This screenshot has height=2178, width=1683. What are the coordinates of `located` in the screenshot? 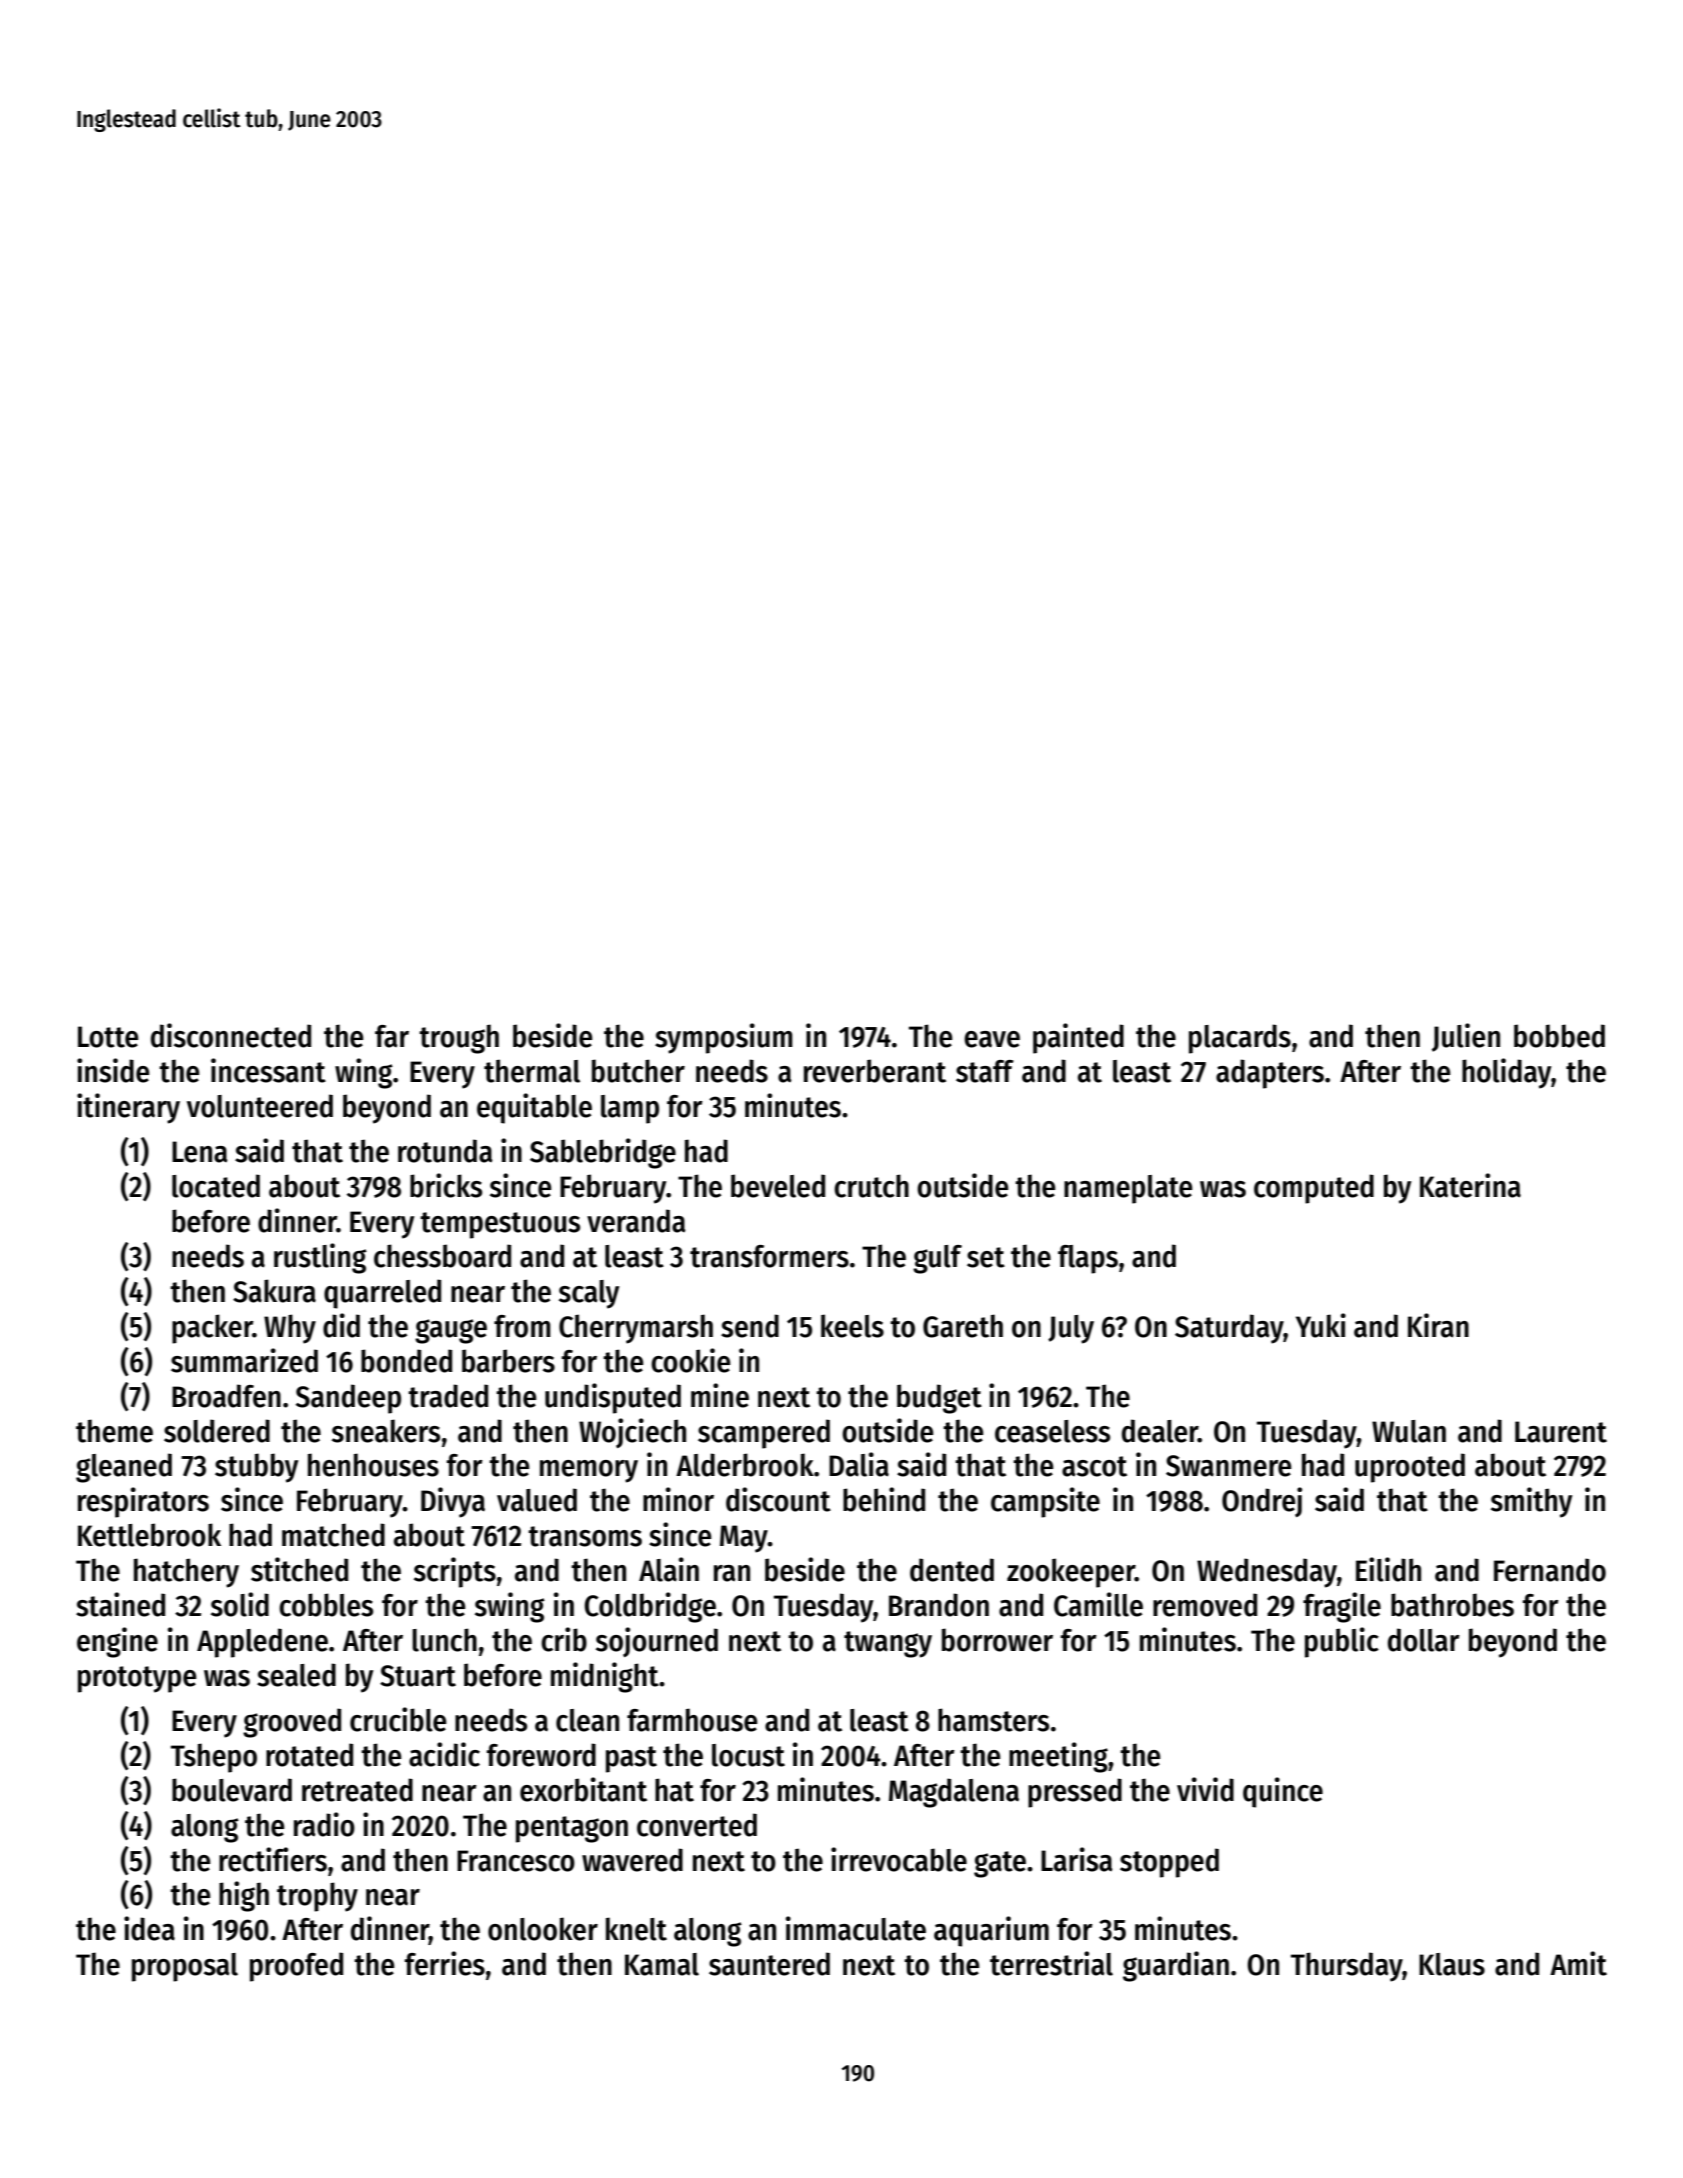 It's located at (216, 1186).
